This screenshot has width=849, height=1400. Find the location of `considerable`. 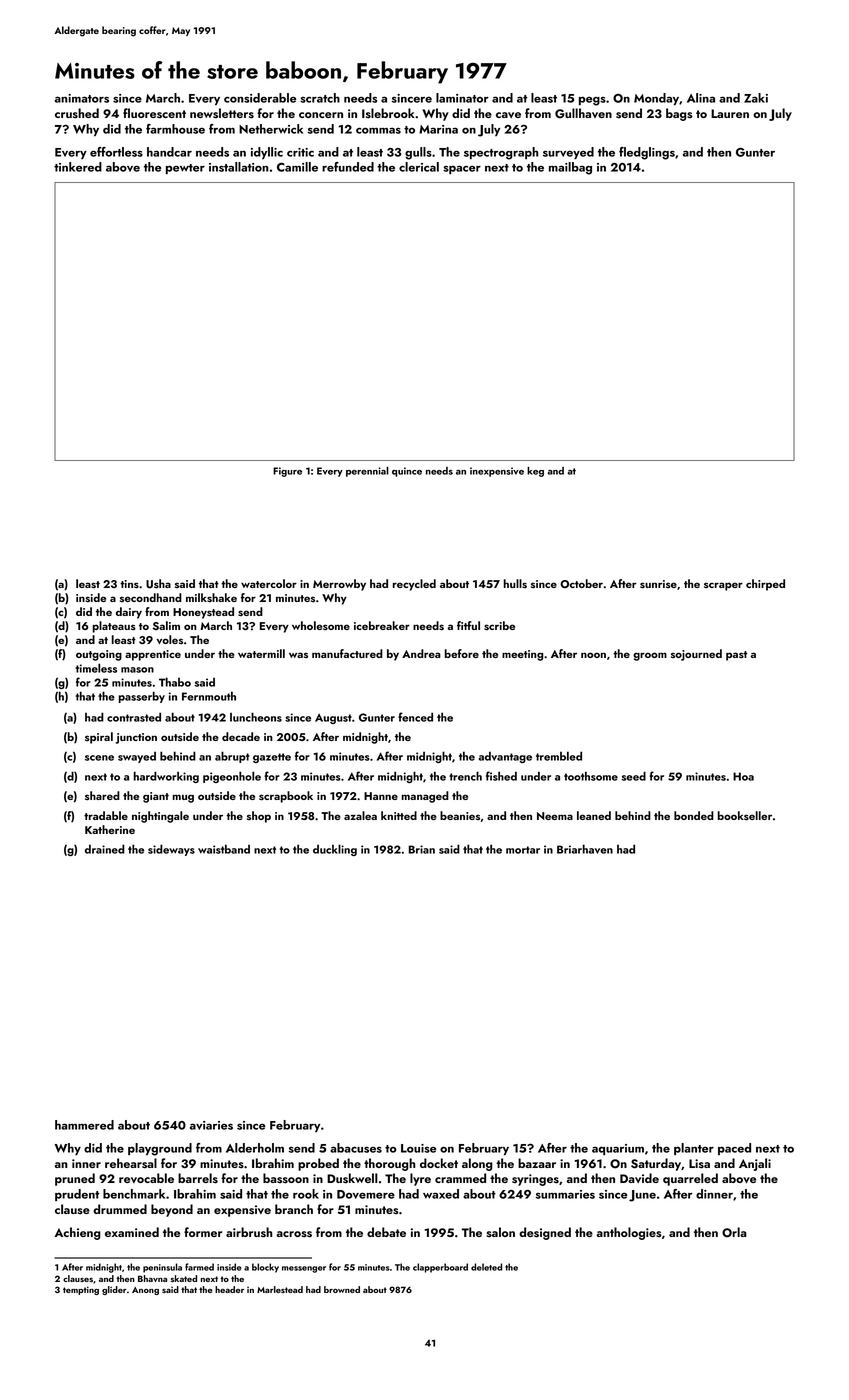

considerable is located at coordinates (260, 98).
